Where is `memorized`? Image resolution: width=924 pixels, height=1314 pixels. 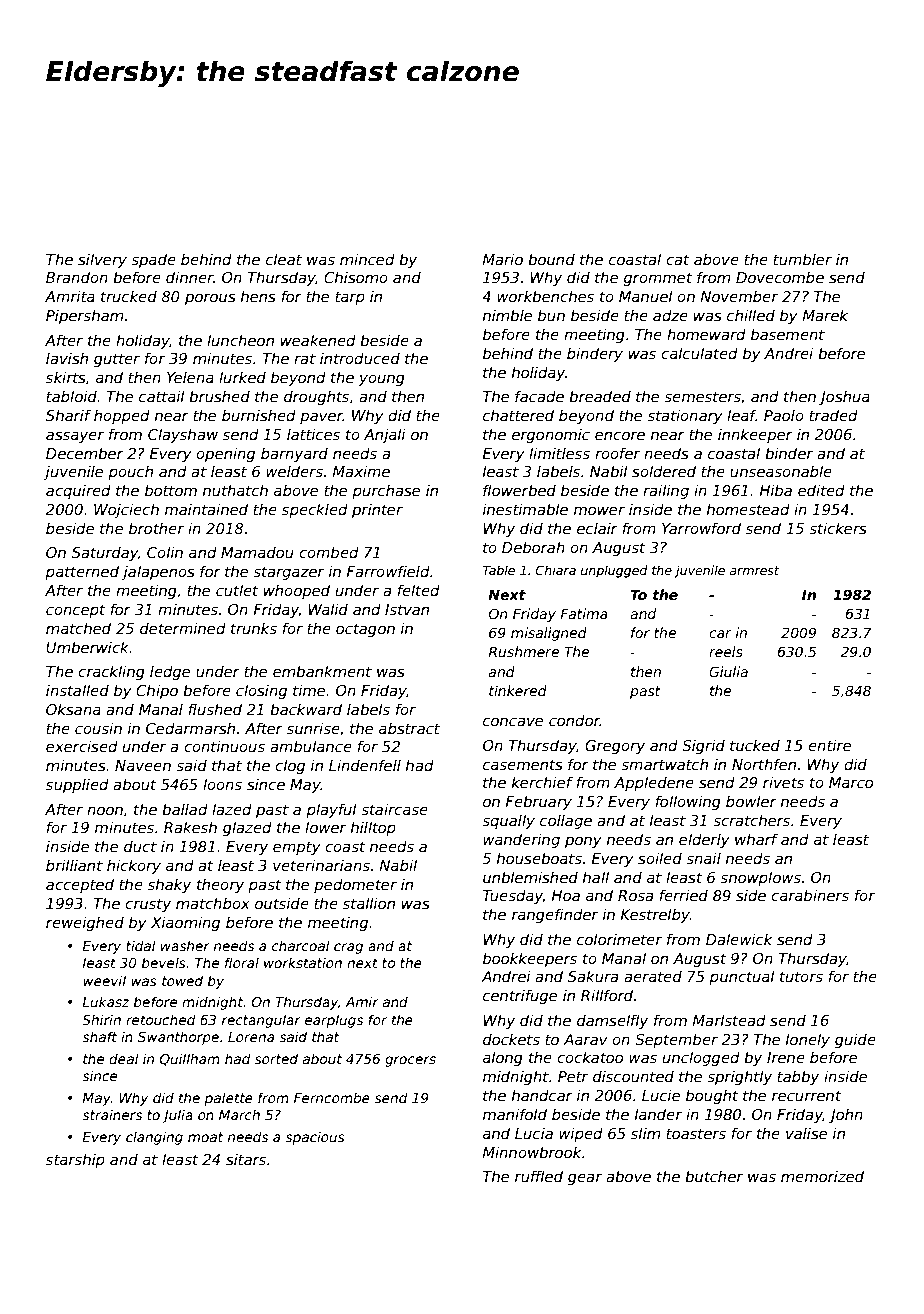
memorized is located at coordinates (822, 1176).
